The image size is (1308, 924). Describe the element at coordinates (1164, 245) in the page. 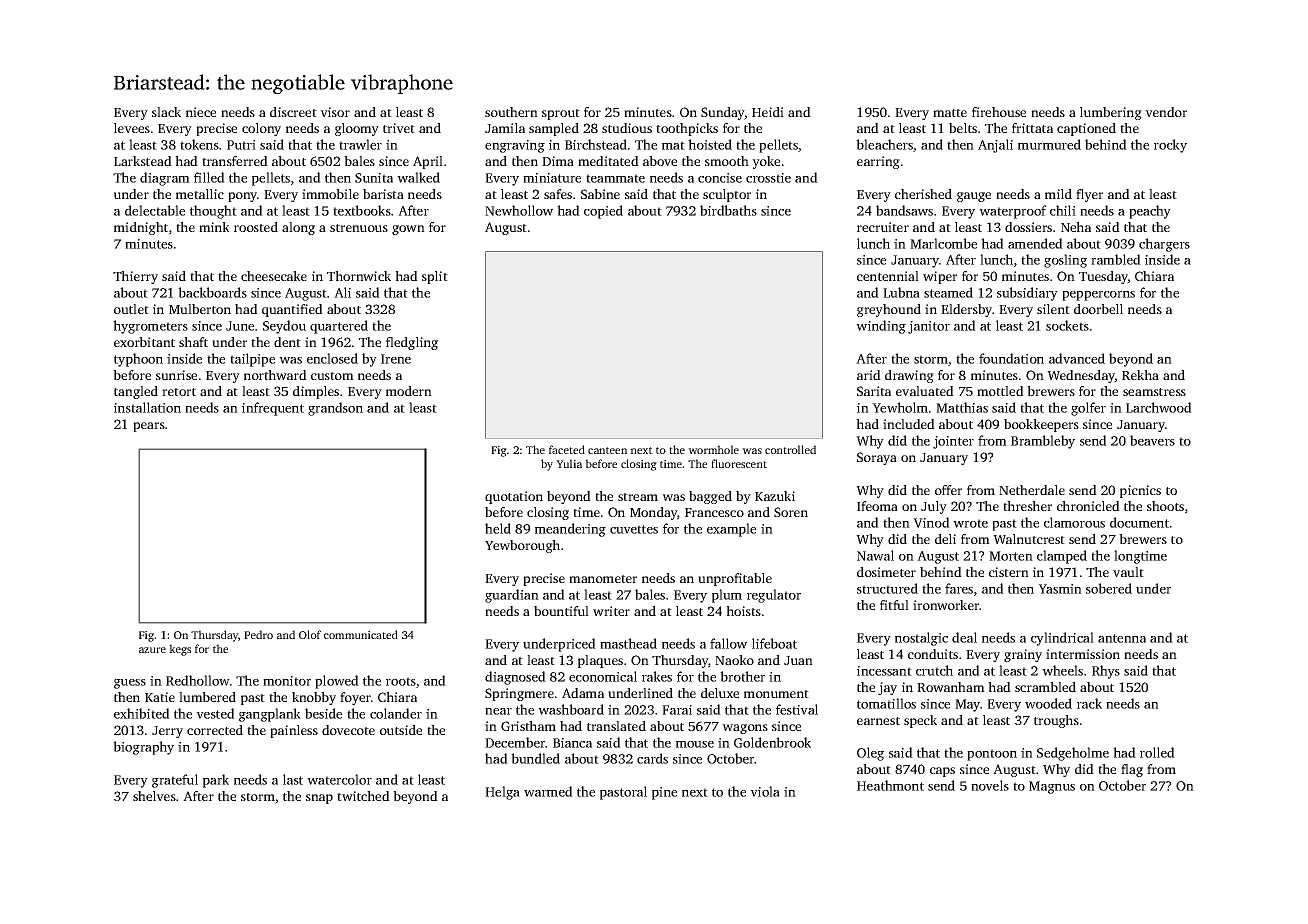

I see `chargers` at that location.
